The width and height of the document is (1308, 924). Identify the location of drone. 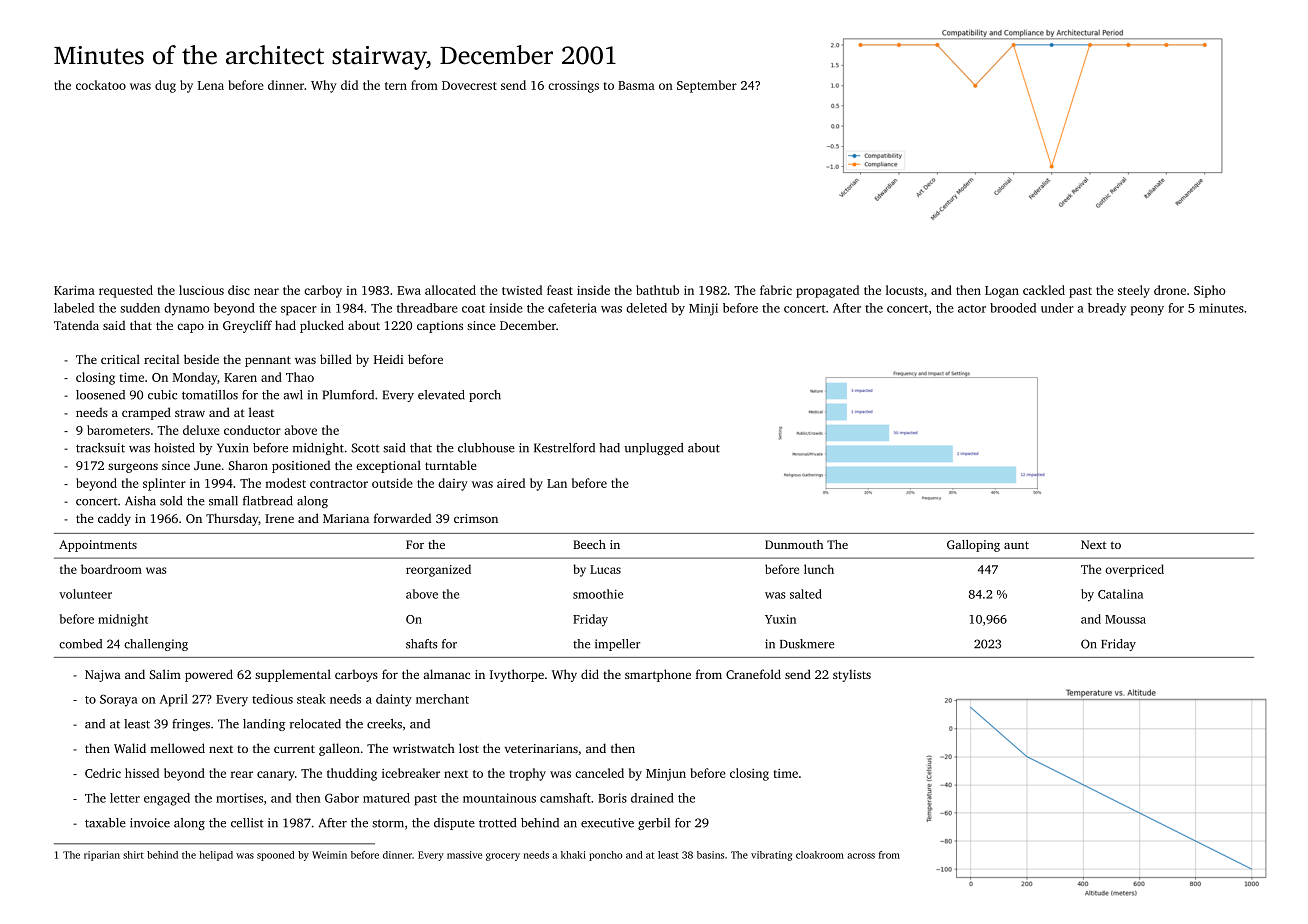
(1170, 290).
